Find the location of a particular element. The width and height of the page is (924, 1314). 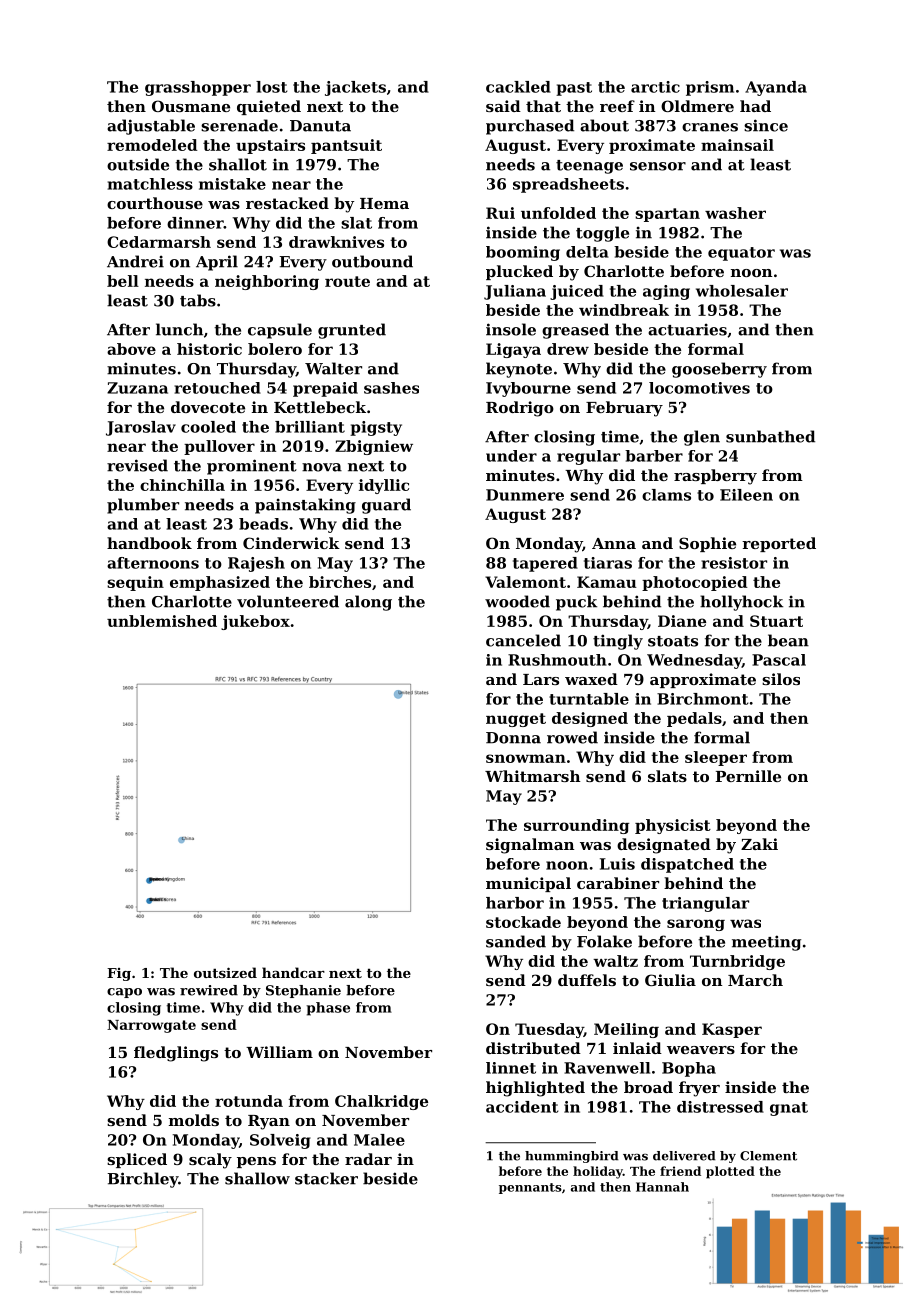

handcar is located at coordinates (293, 972).
